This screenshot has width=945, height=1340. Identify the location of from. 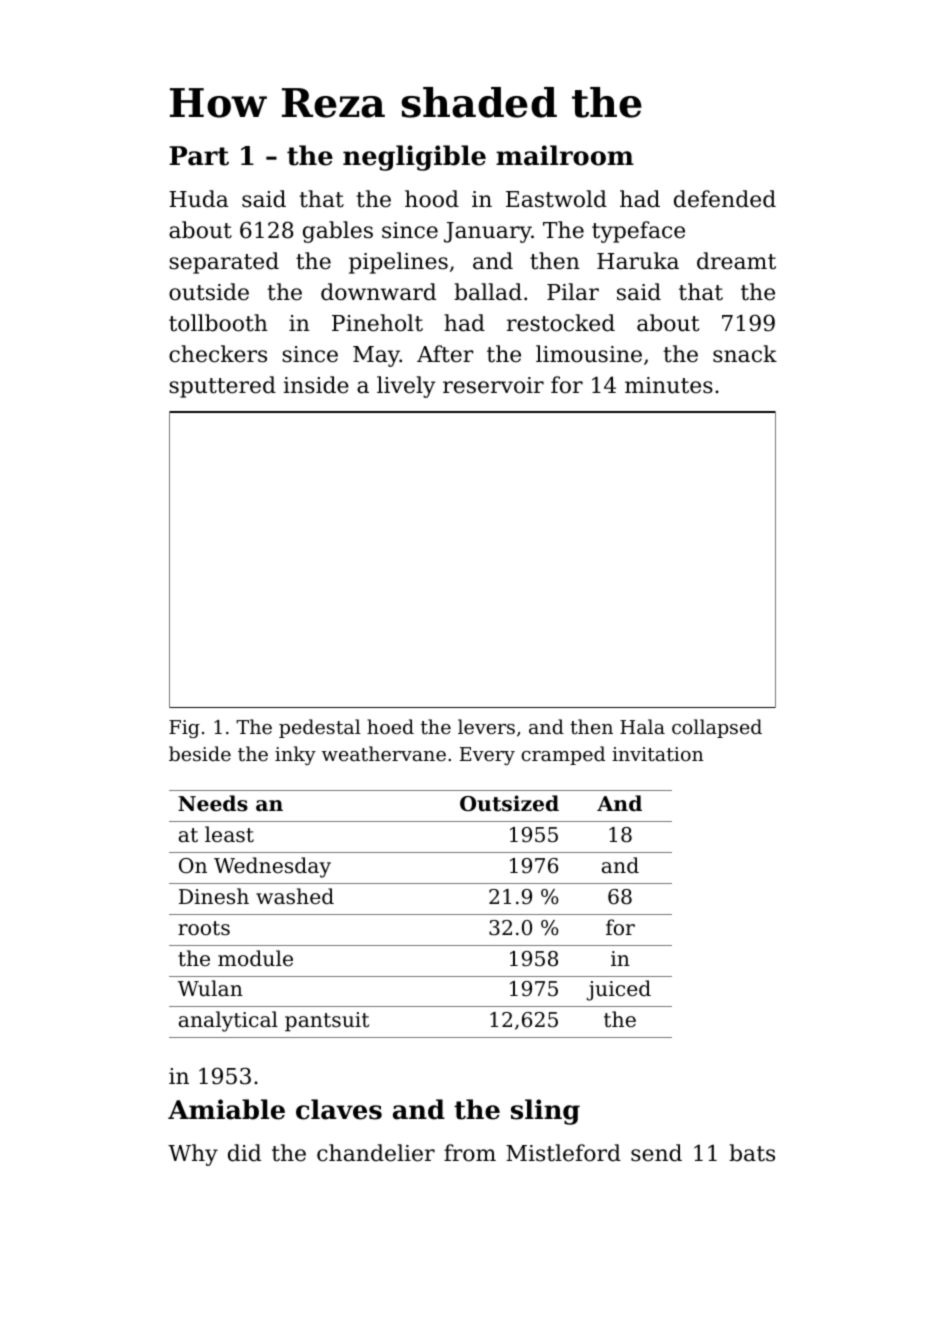
(470, 1153).
